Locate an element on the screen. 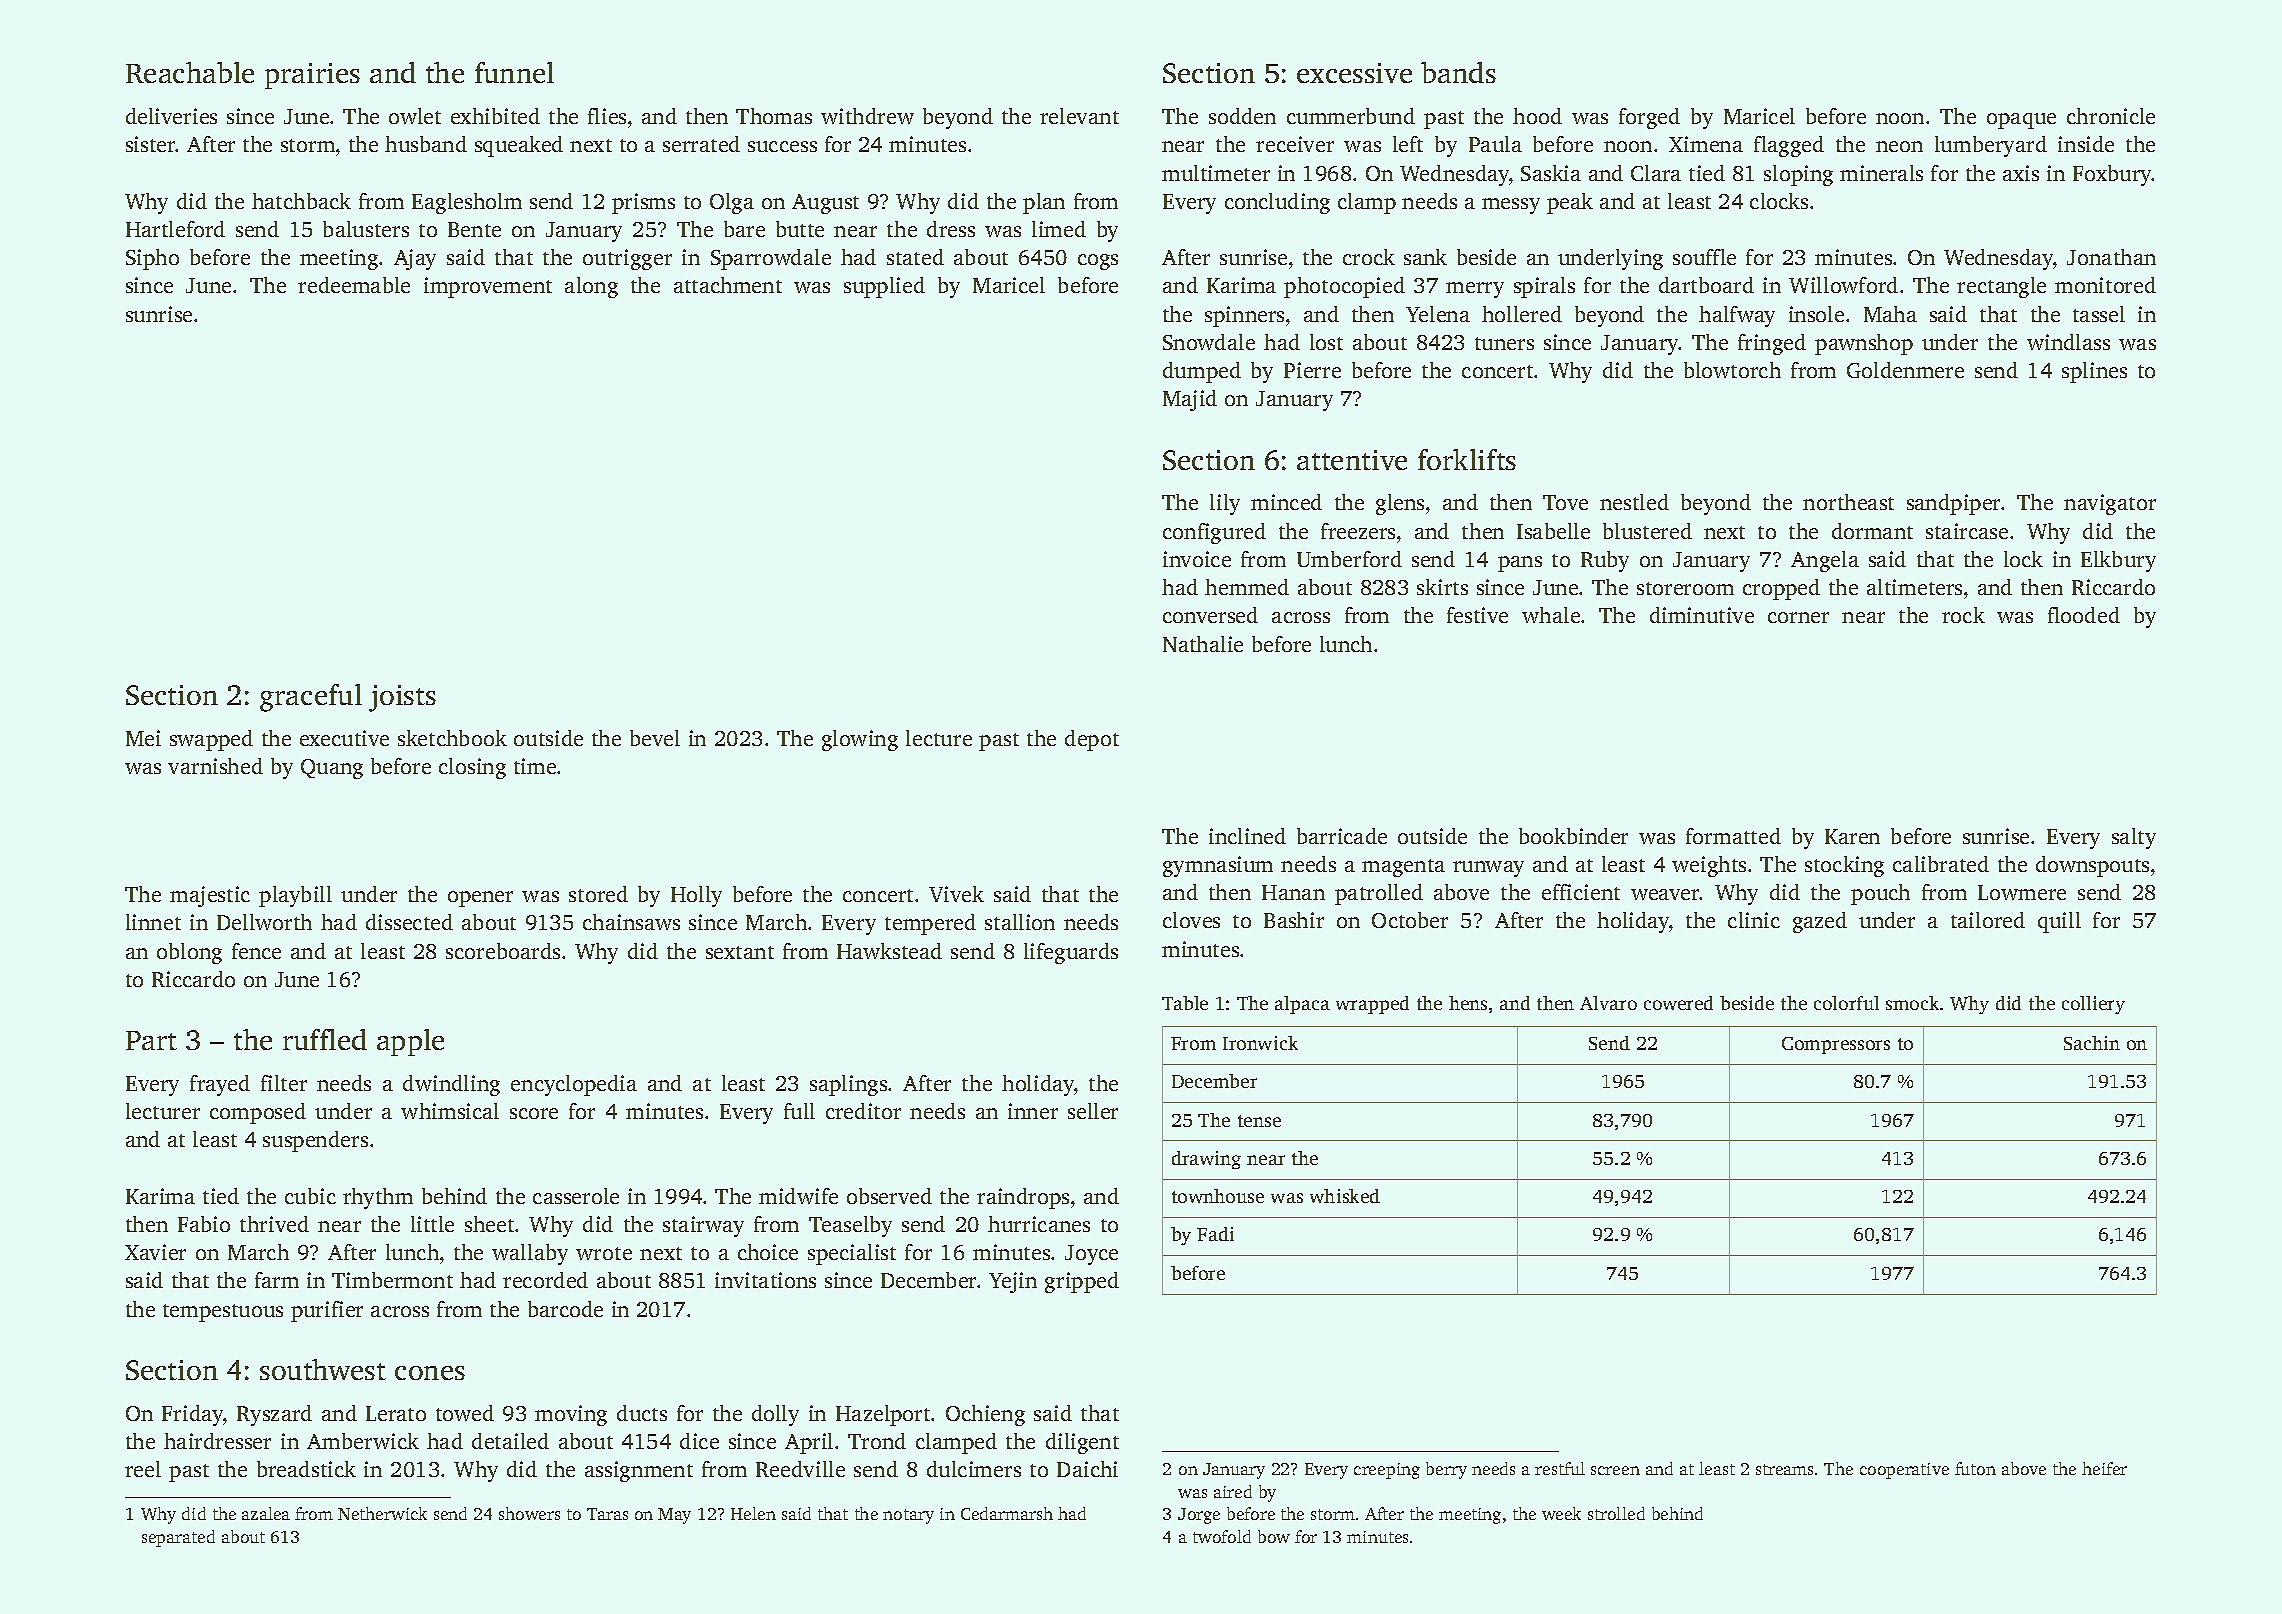 This screenshot has height=1614, width=2282. Nathalie is located at coordinates (1203, 644).
